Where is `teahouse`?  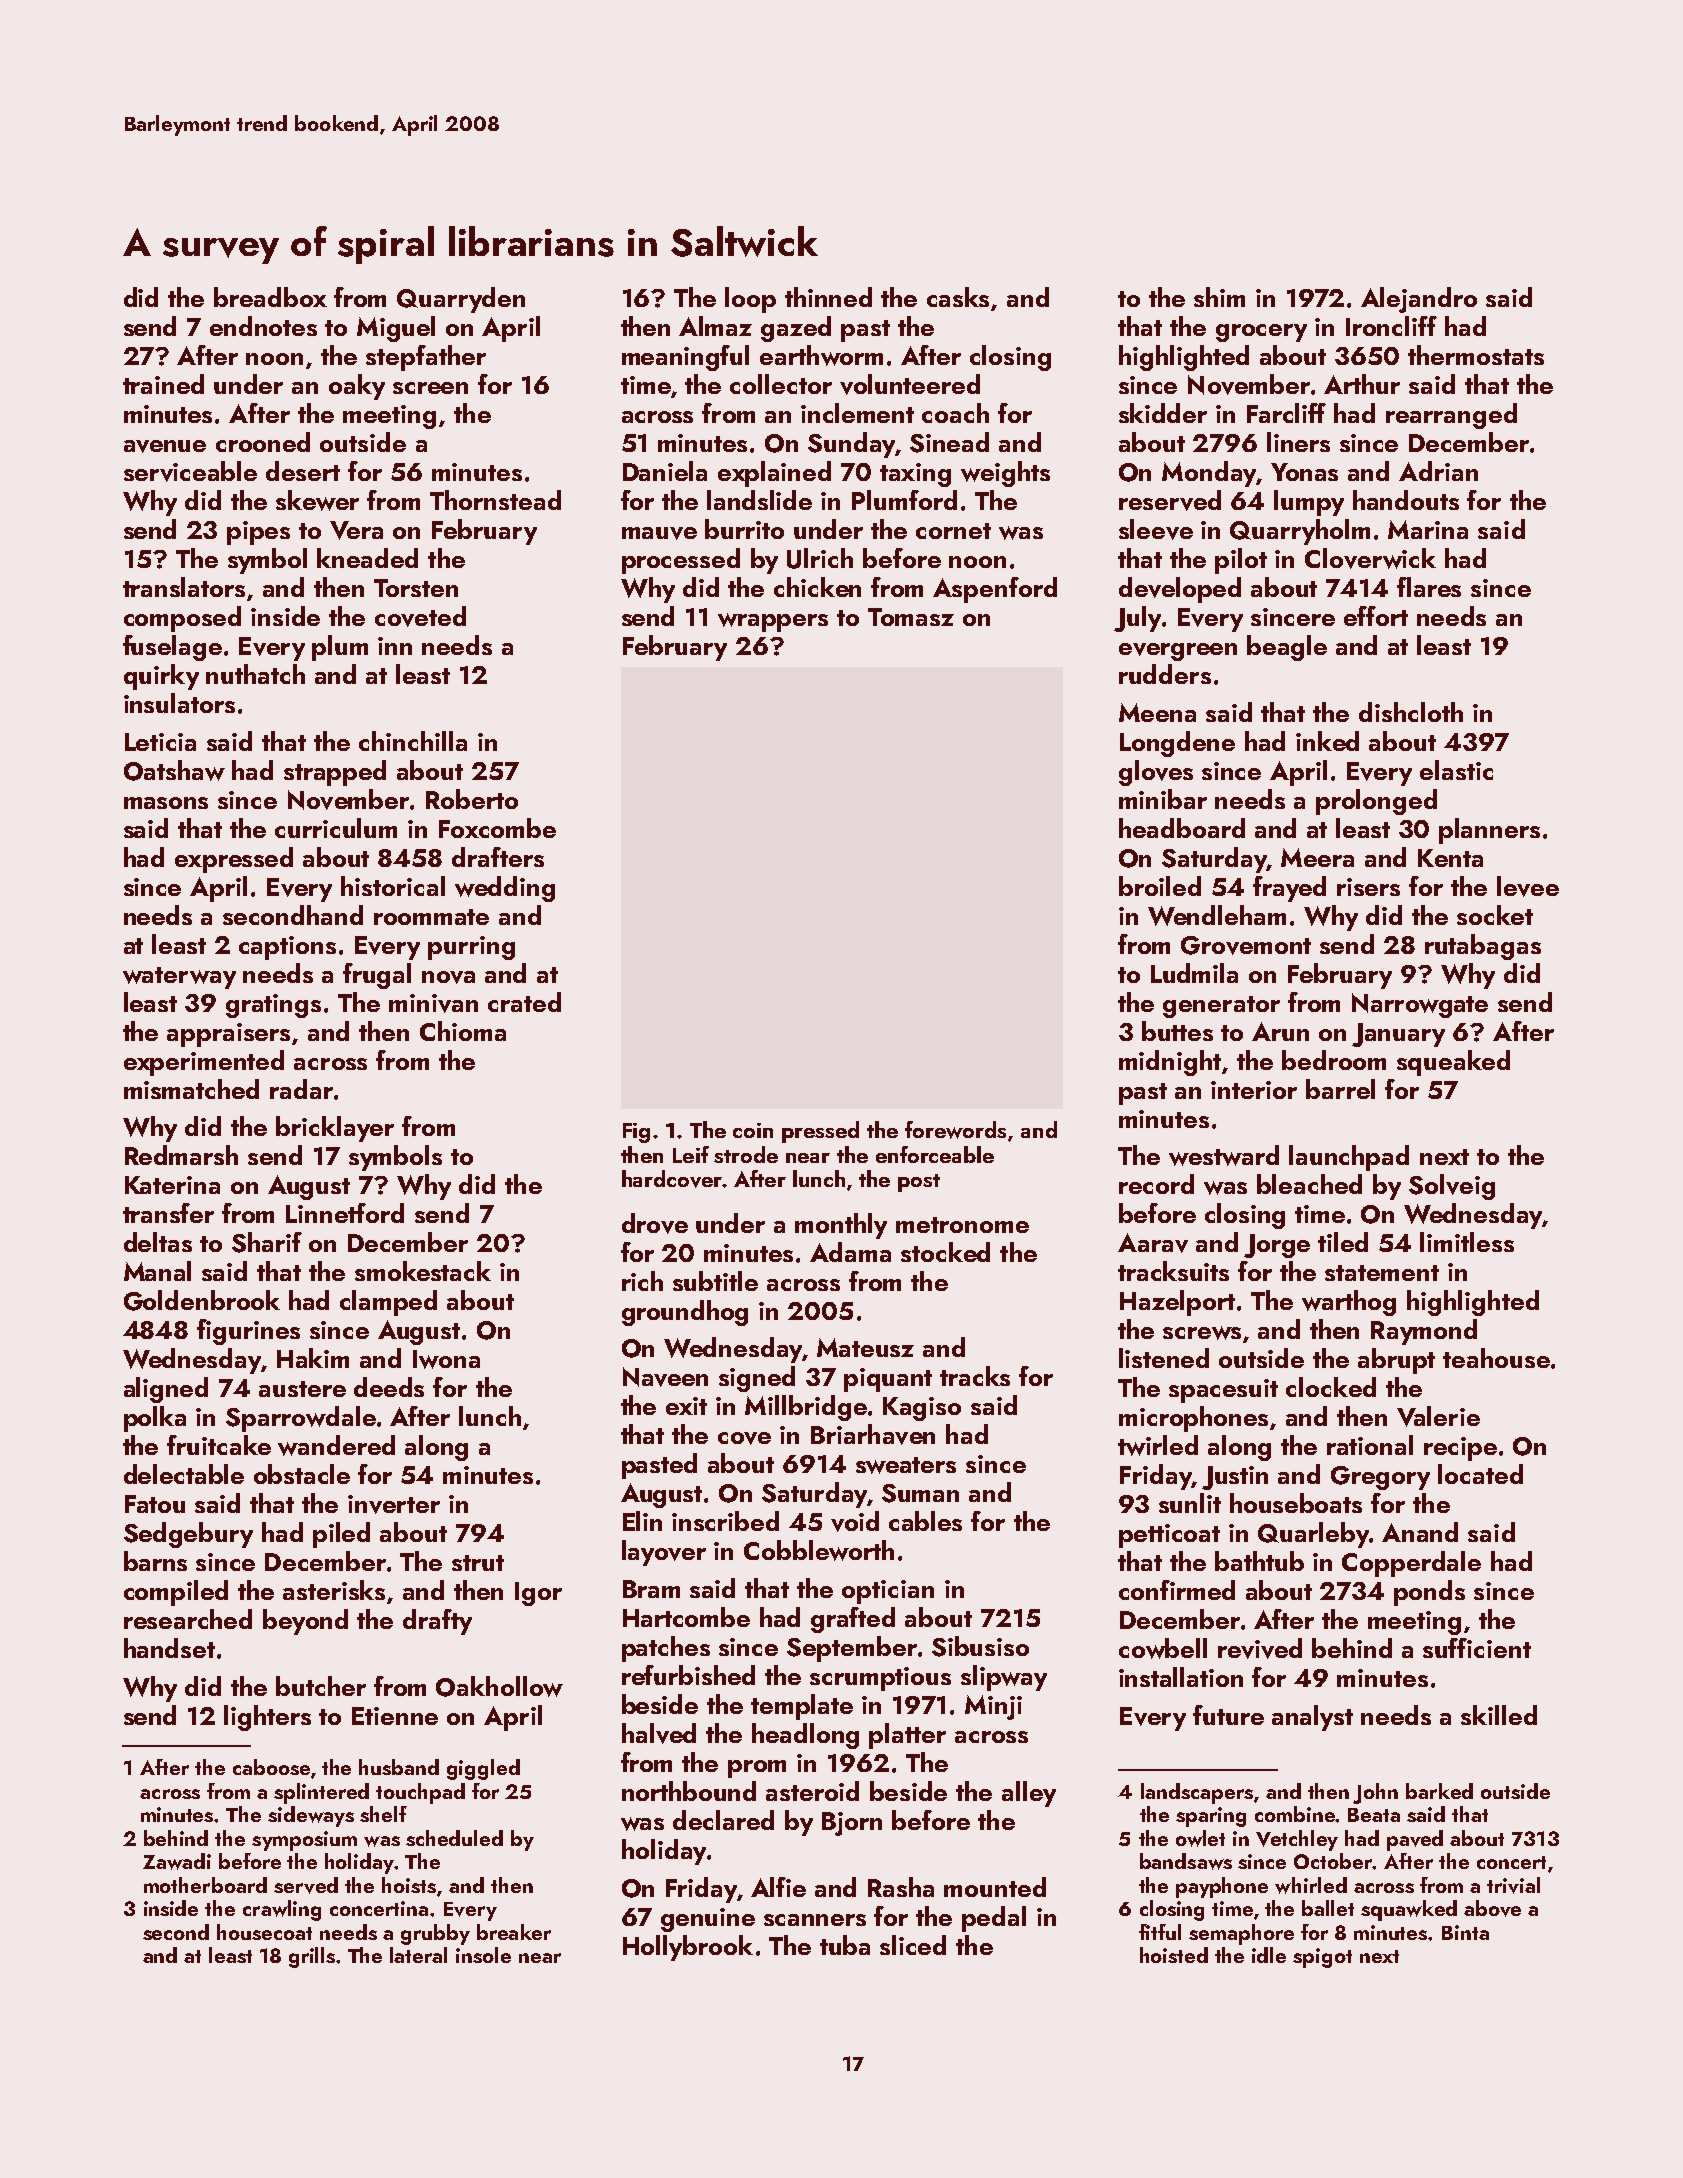 teahouse is located at coordinates (1496, 1358).
